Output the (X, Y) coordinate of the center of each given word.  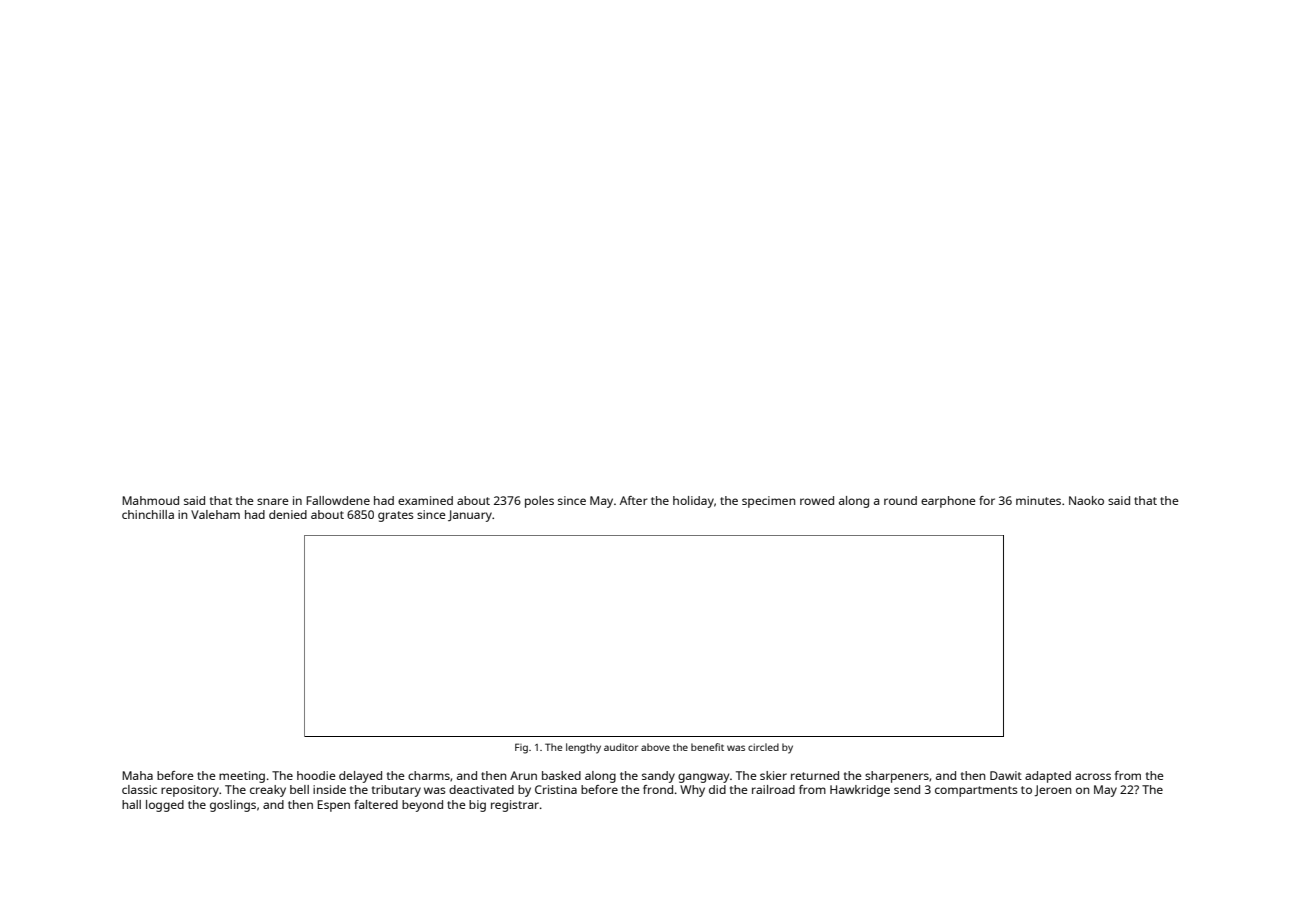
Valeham (215, 514)
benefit (707, 747)
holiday (693, 502)
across (1093, 776)
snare (273, 501)
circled (763, 747)
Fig (521, 748)
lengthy (583, 748)
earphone (948, 502)
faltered (376, 804)
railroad (773, 789)
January (470, 516)
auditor (621, 747)
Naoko (1086, 500)
